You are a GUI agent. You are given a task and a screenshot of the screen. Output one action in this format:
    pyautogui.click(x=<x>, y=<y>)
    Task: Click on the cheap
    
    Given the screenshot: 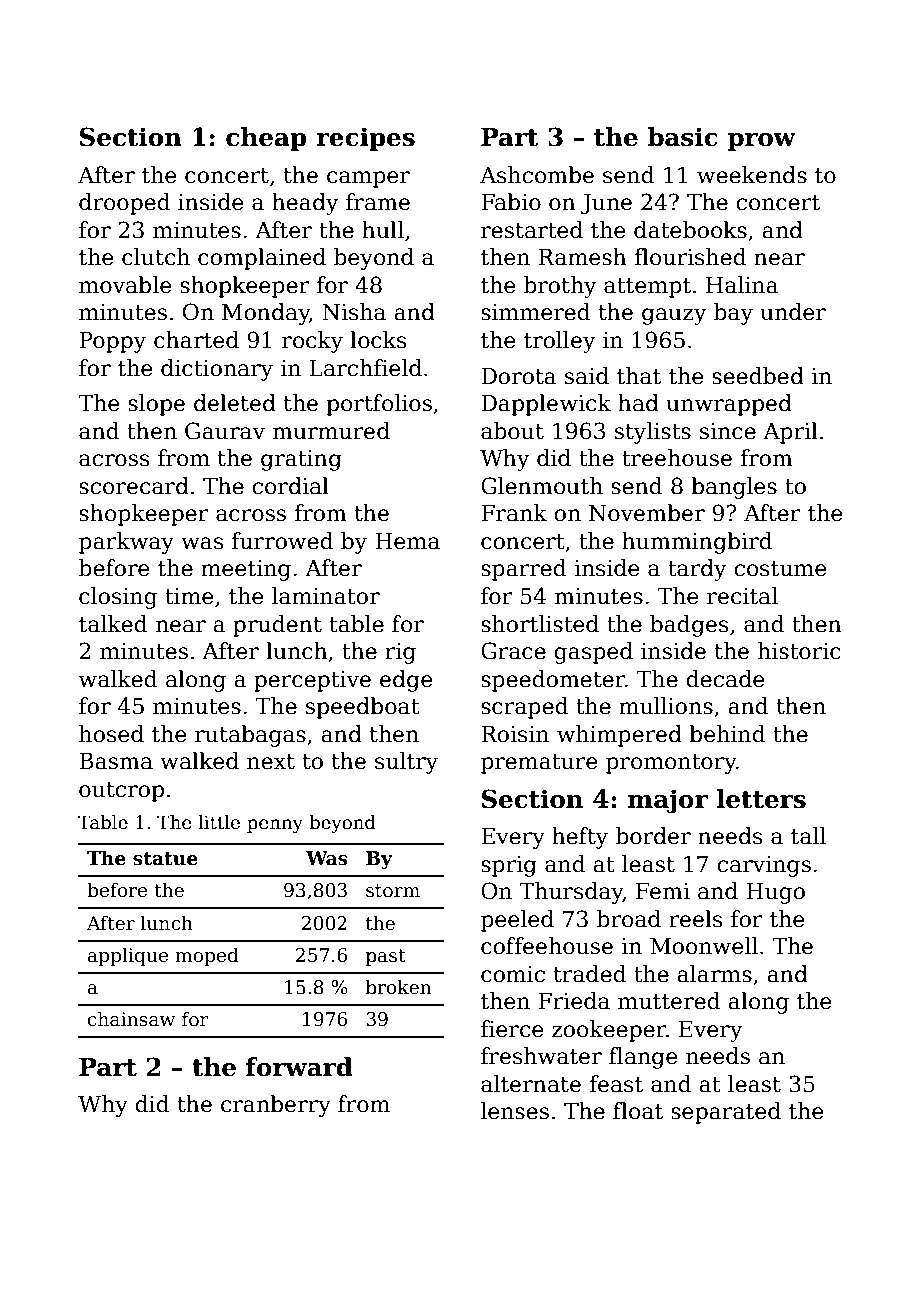 What is the action you would take?
    pyautogui.click(x=266, y=139)
